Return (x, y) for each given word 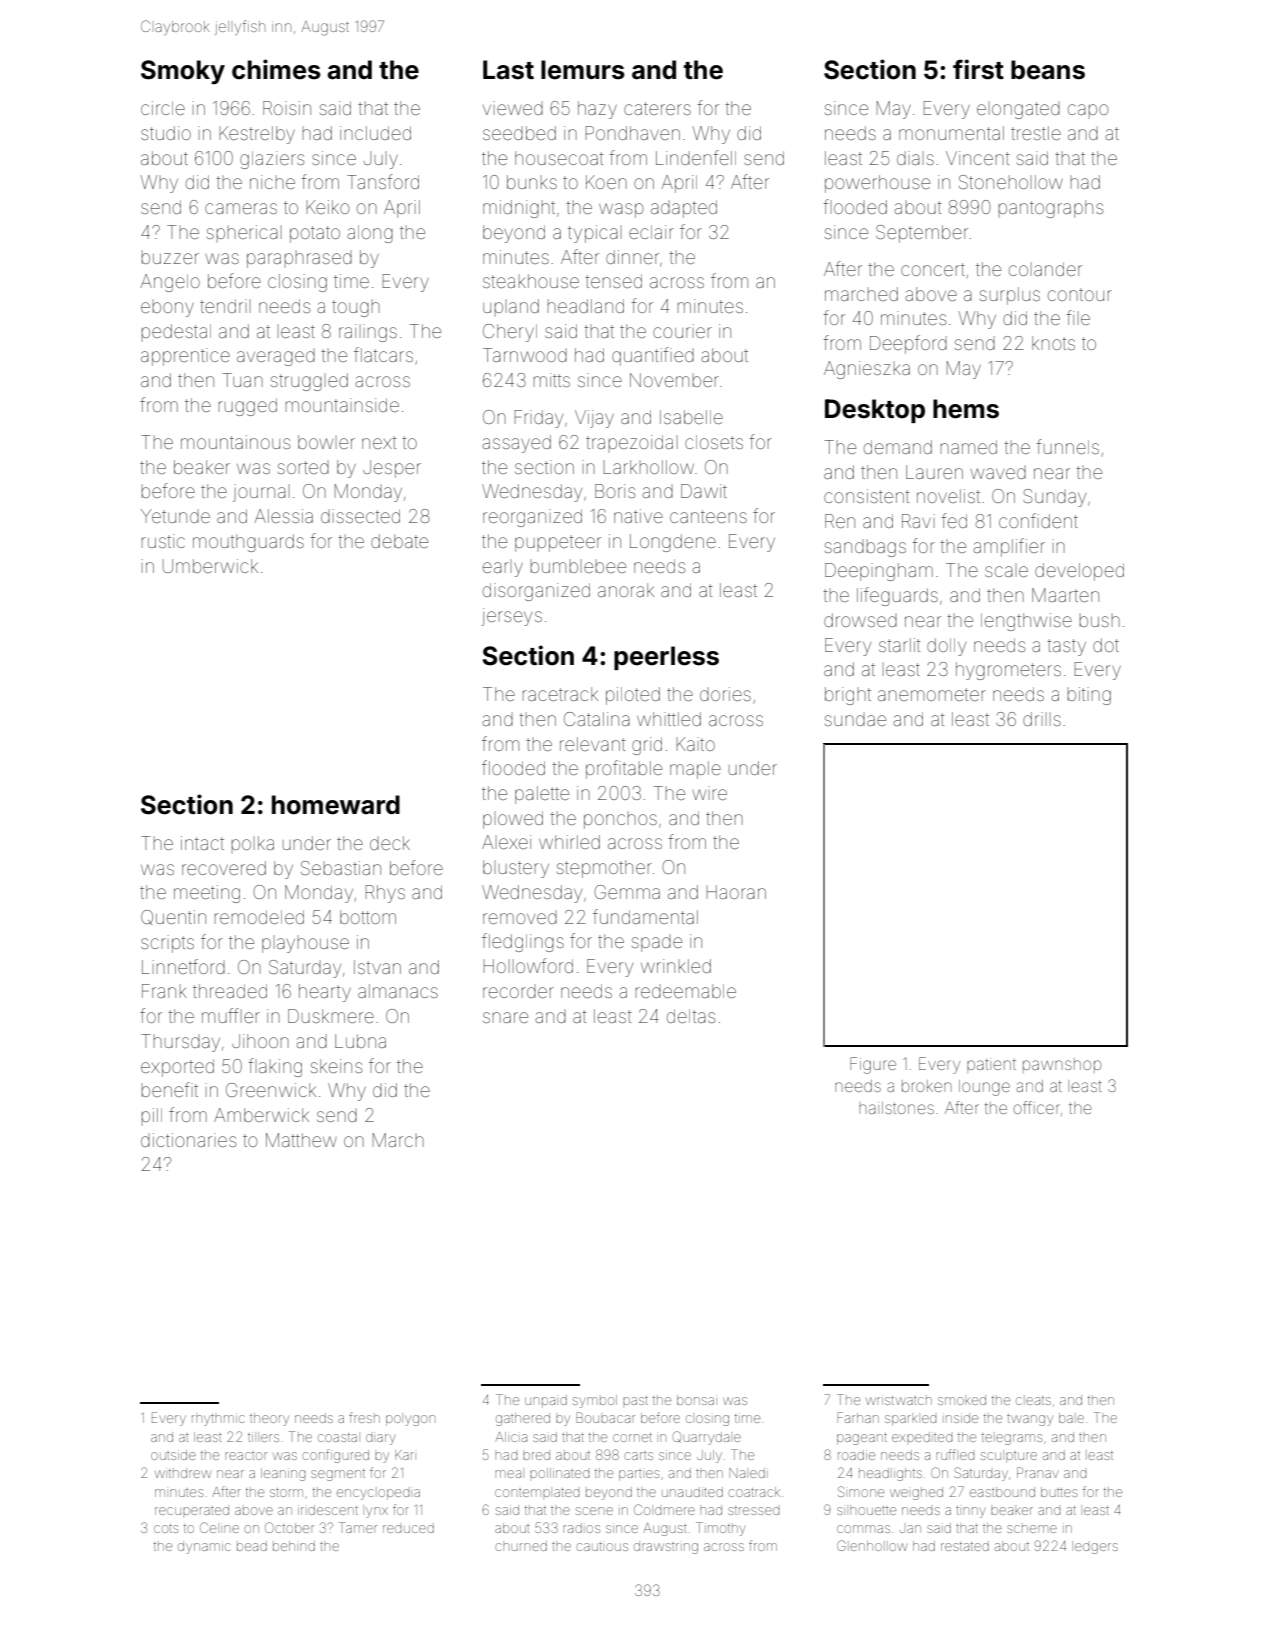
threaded (230, 991)
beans (1048, 70)
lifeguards (897, 596)
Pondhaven (633, 133)
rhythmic (218, 1420)
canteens (708, 516)
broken (927, 1086)
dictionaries (188, 1140)
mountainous (235, 442)
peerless (666, 658)
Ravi (918, 521)
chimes (276, 69)
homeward (336, 805)
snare (505, 1017)
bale (1071, 1418)
